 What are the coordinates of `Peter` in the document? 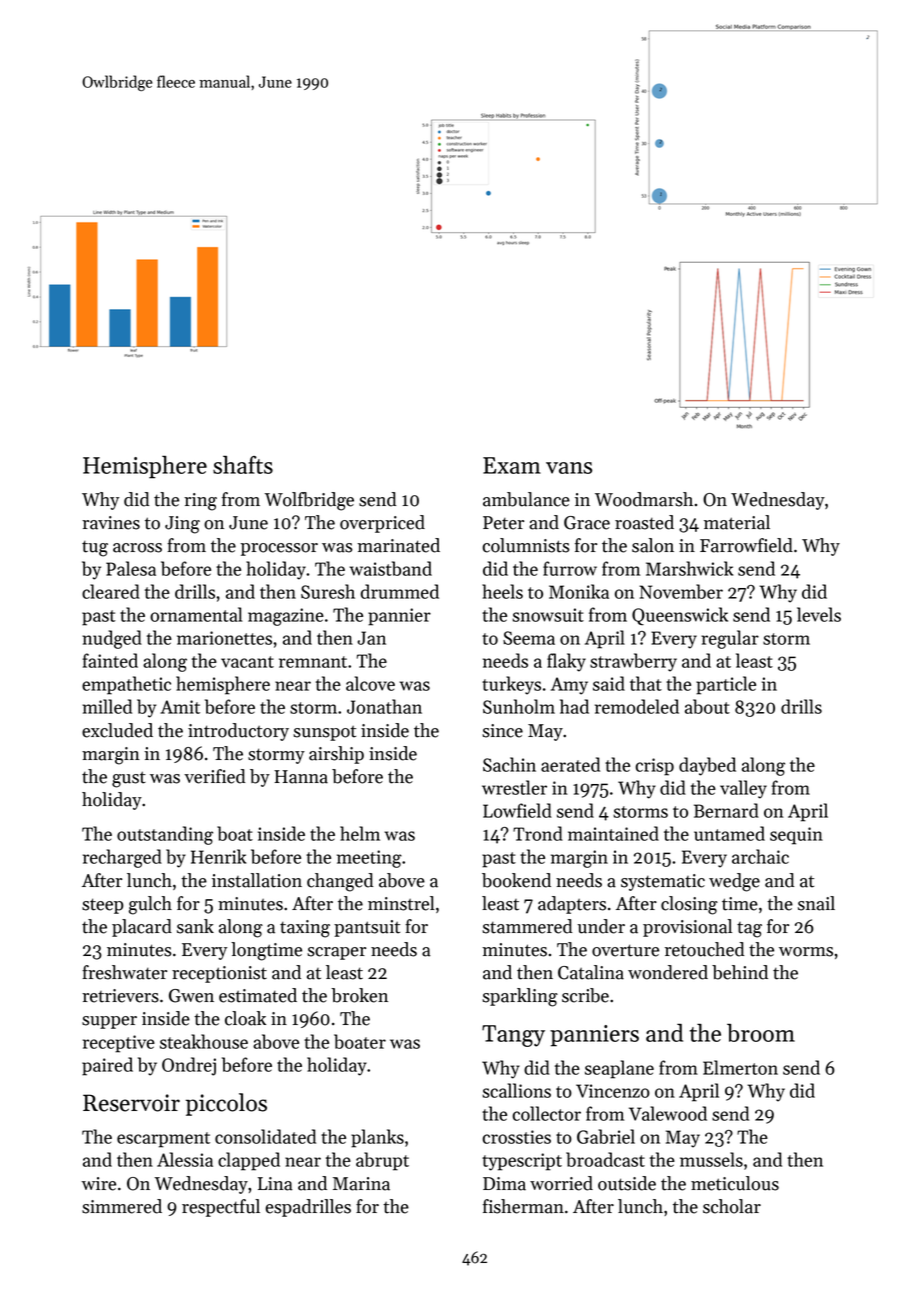 It's located at (503, 523).
